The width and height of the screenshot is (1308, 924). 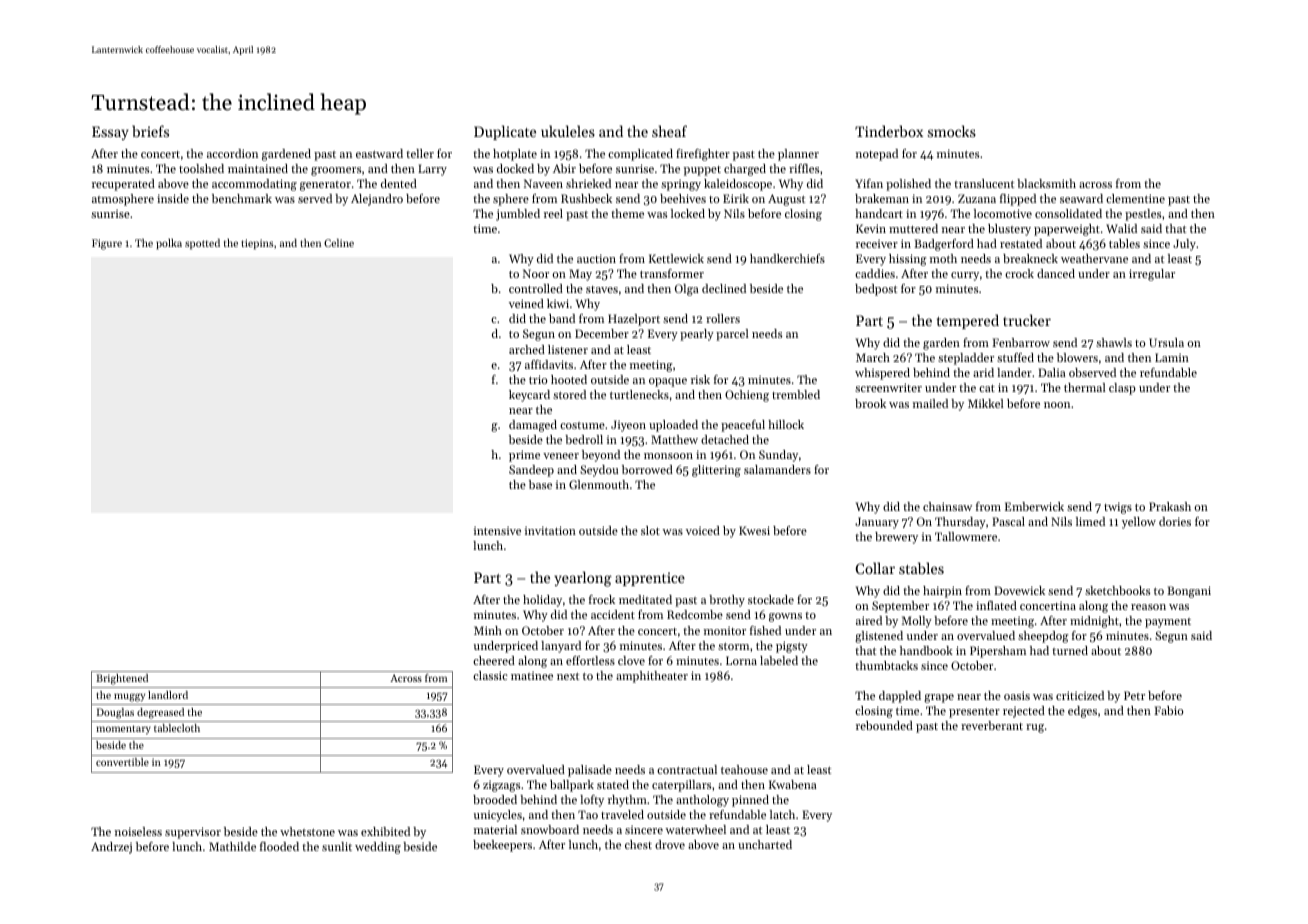 What do you see at coordinates (378, 848) in the screenshot?
I see `wedding` at bounding box center [378, 848].
